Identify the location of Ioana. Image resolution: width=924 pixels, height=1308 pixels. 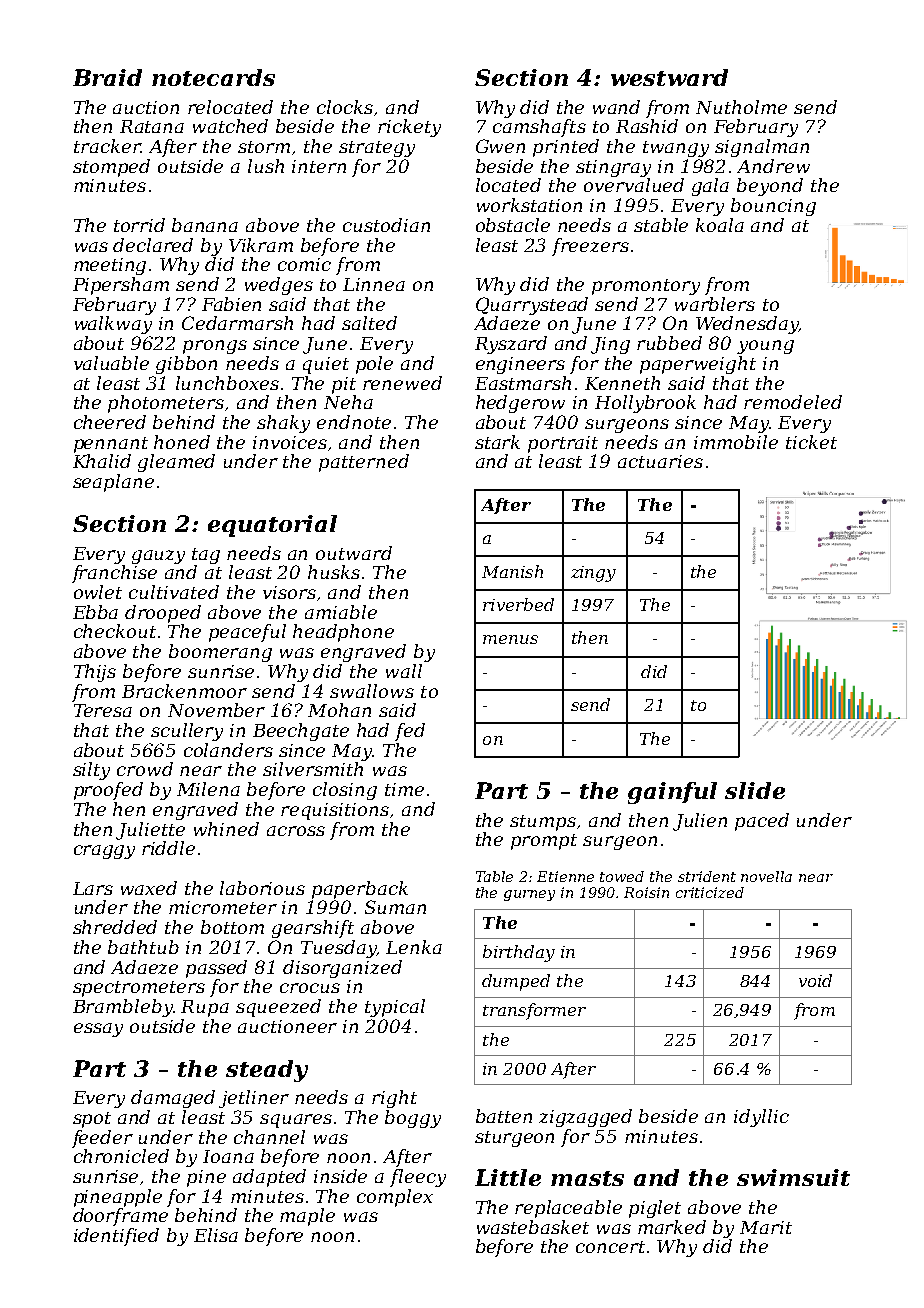
(228, 1156).
